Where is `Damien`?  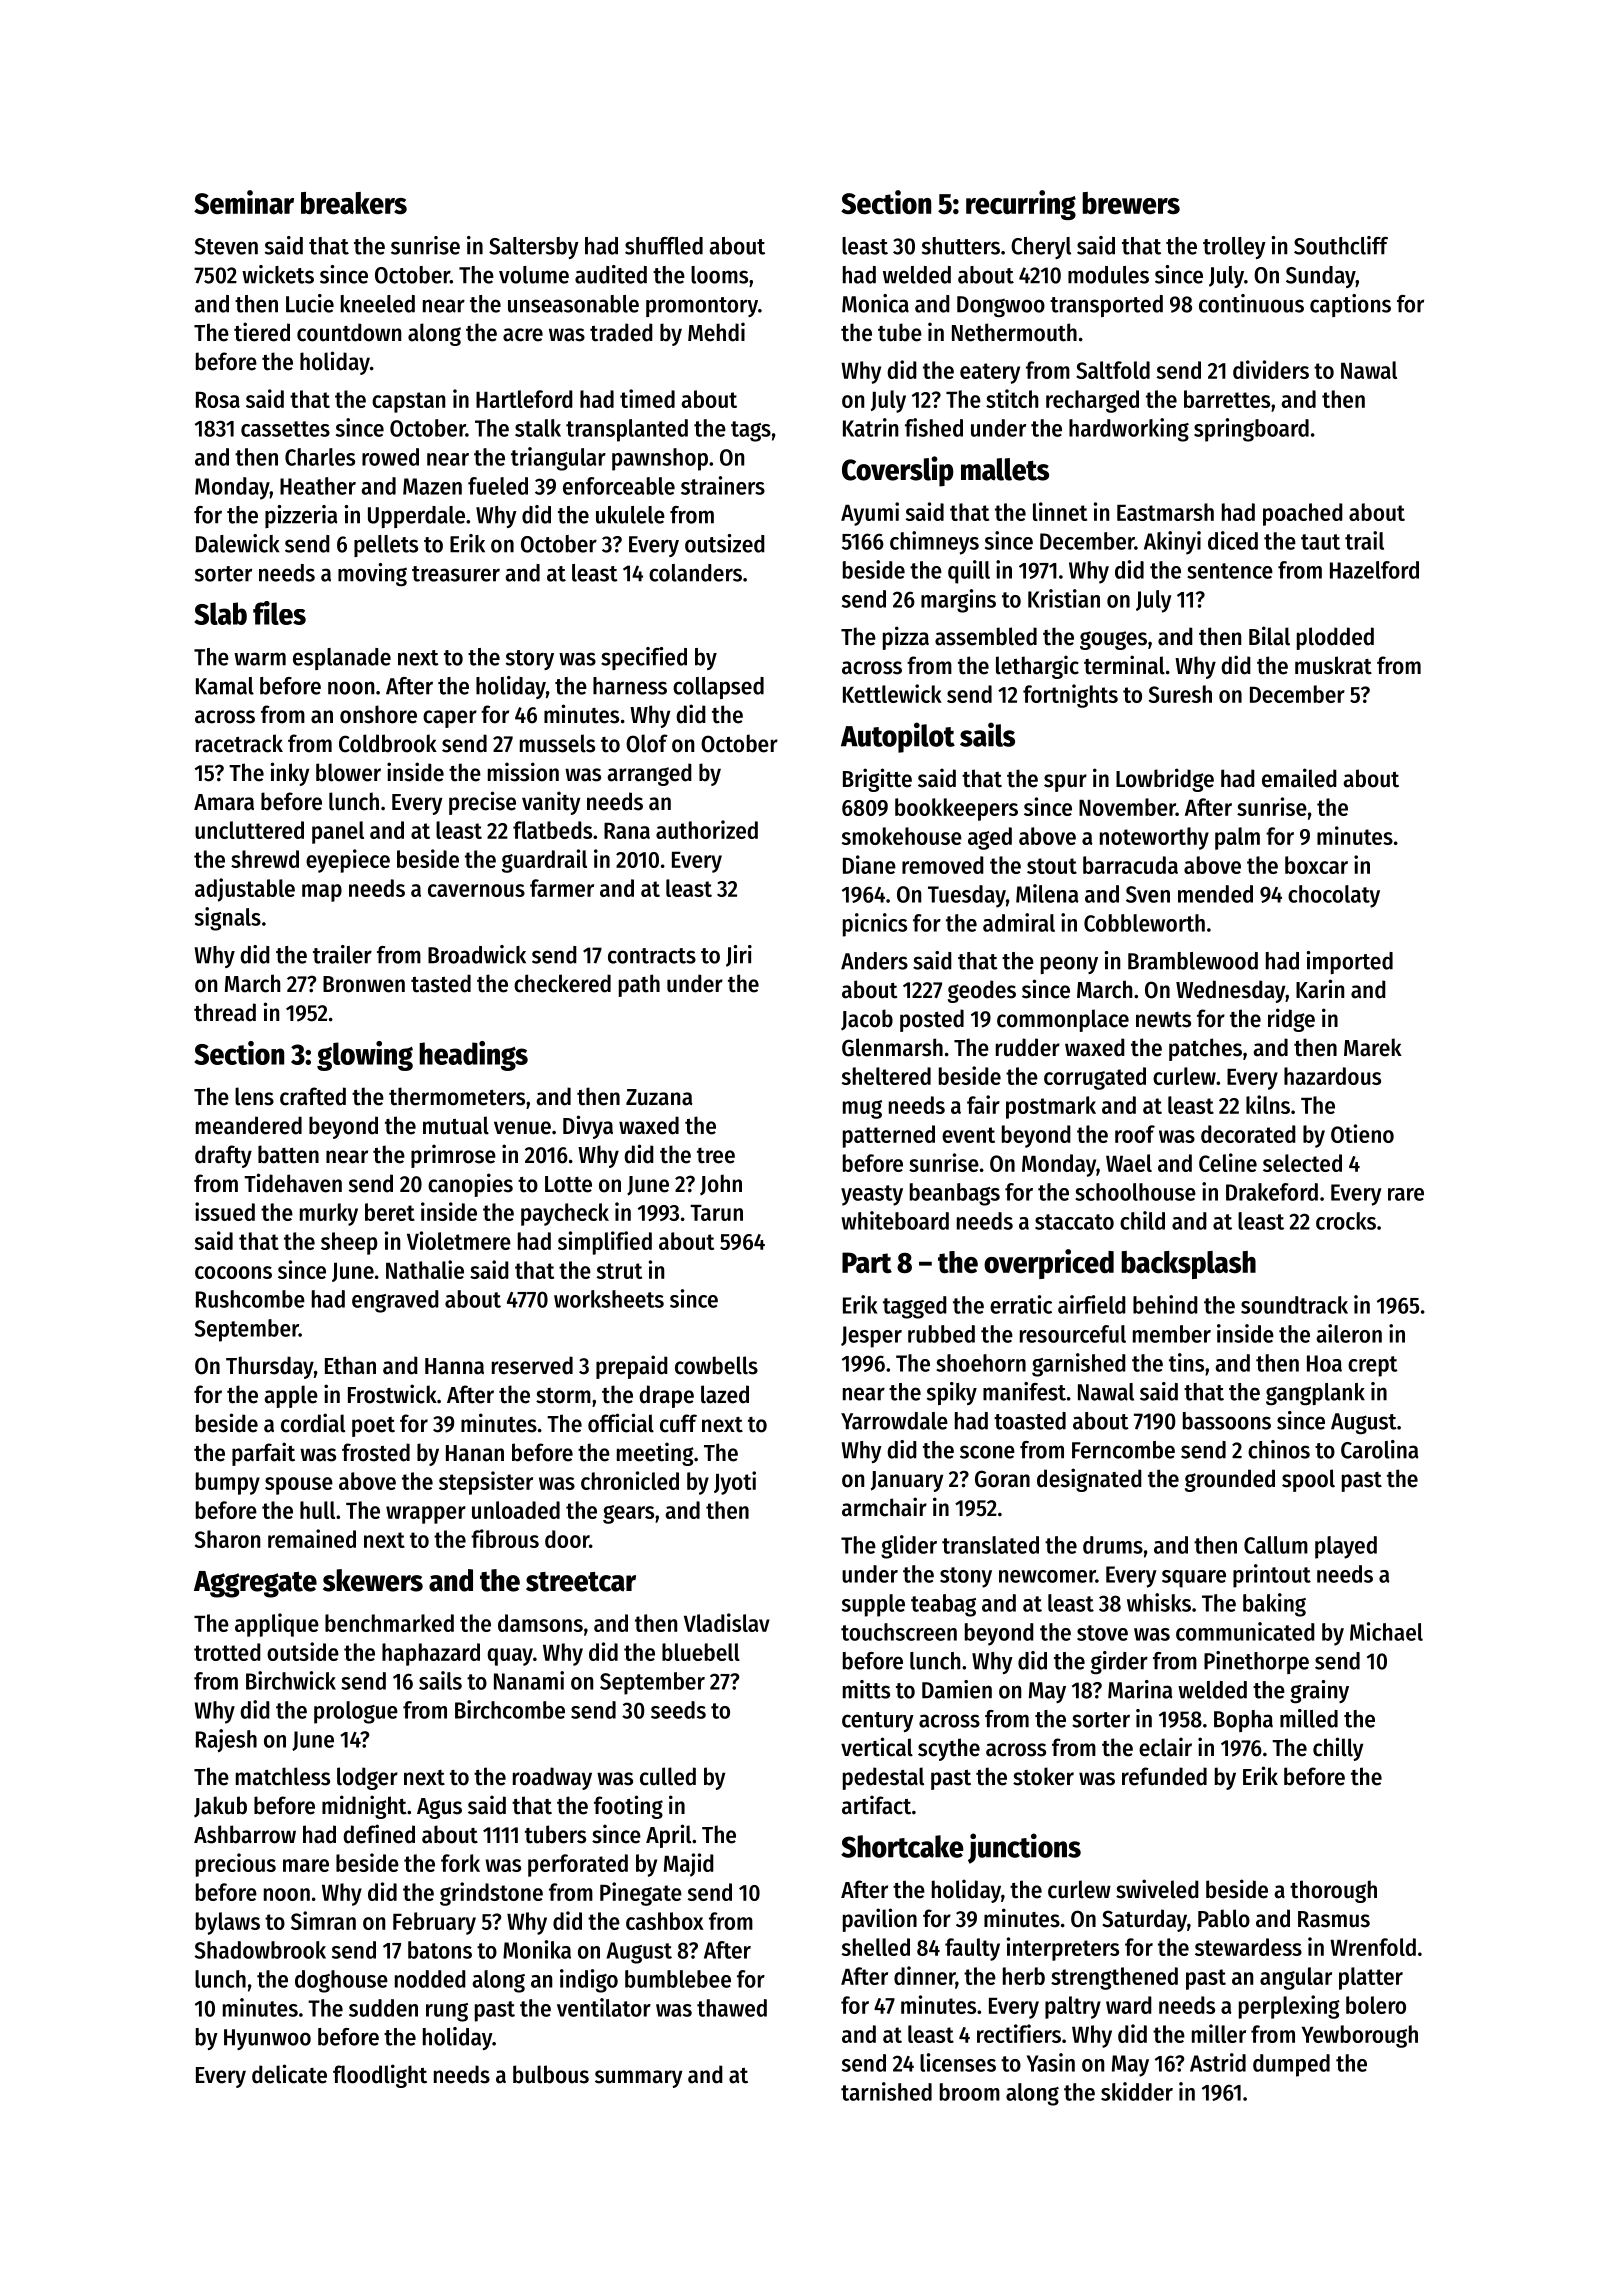 Damien is located at coordinates (957, 1689).
